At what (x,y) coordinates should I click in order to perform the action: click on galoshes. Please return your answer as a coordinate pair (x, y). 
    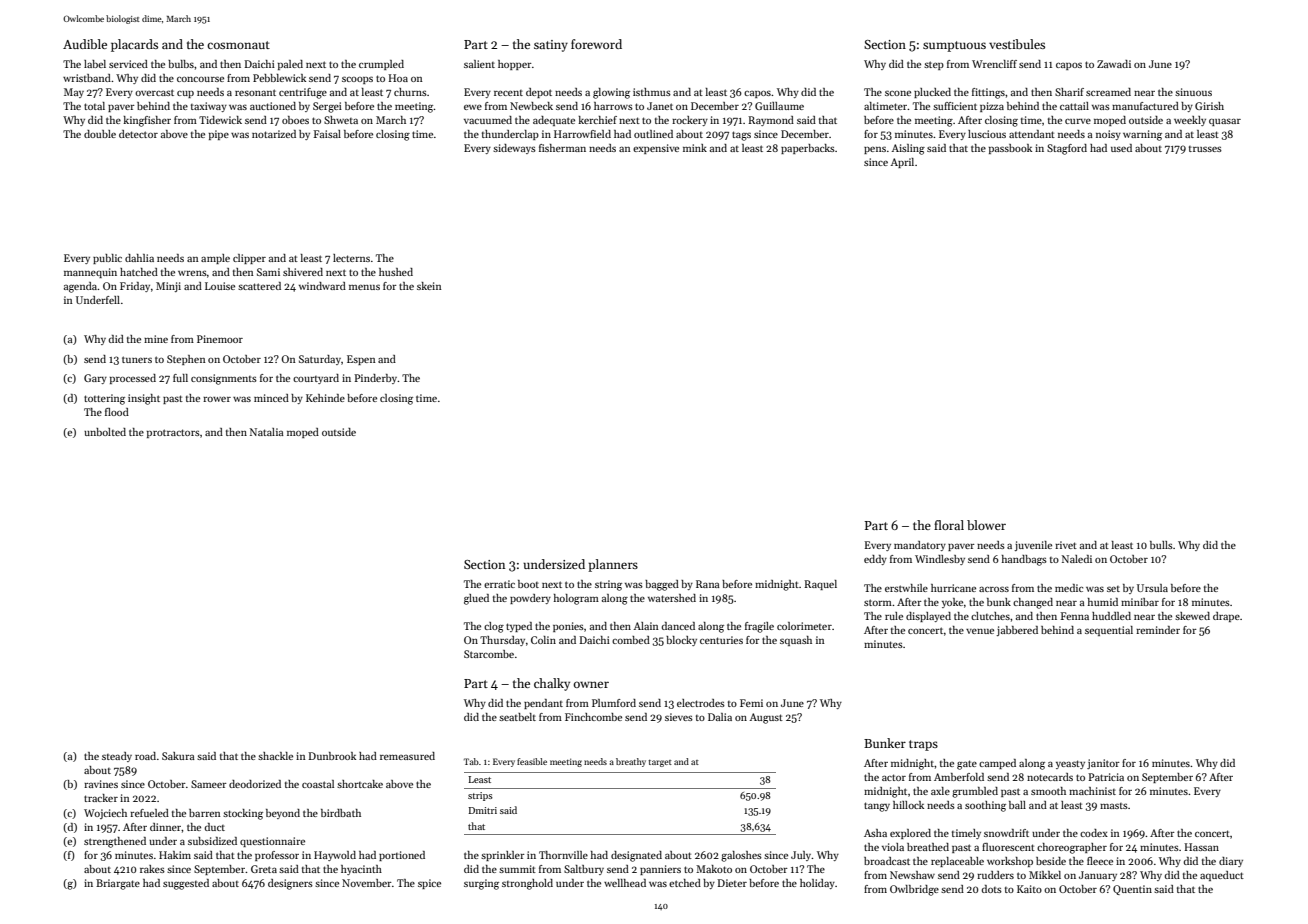
    Looking at the image, I should click on (741, 856).
